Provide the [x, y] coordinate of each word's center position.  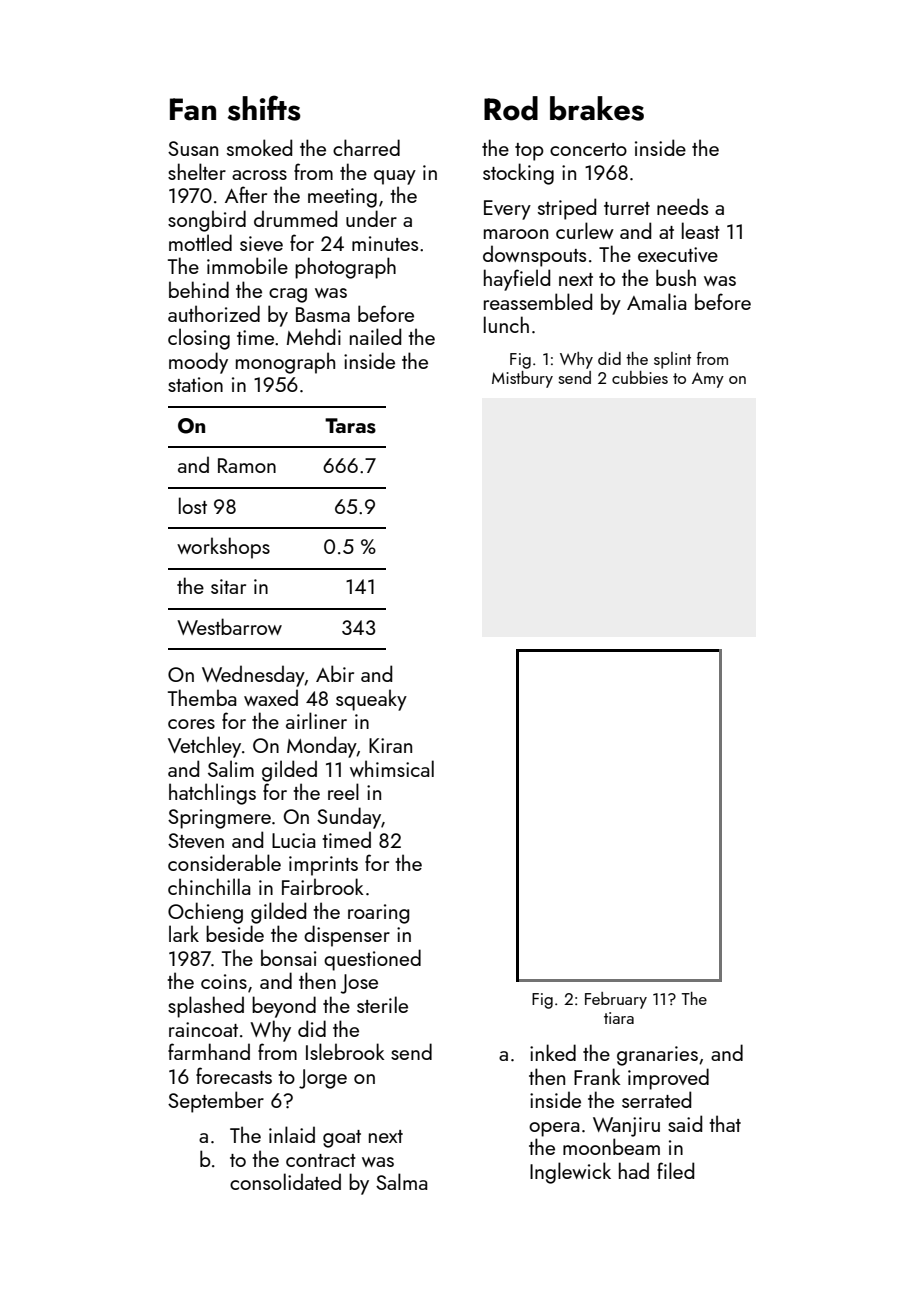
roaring [378, 914]
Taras [350, 426]
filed [675, 1170]
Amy [708, 380]
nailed [375, 336]
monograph [285, 363]
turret [627, 208]
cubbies [640, 377]
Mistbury [522, 379]
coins [224, 981]
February [616, 1000]
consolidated [285, 1181]
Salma [401, 1181]
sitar [228, 586]
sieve [261, 243]
